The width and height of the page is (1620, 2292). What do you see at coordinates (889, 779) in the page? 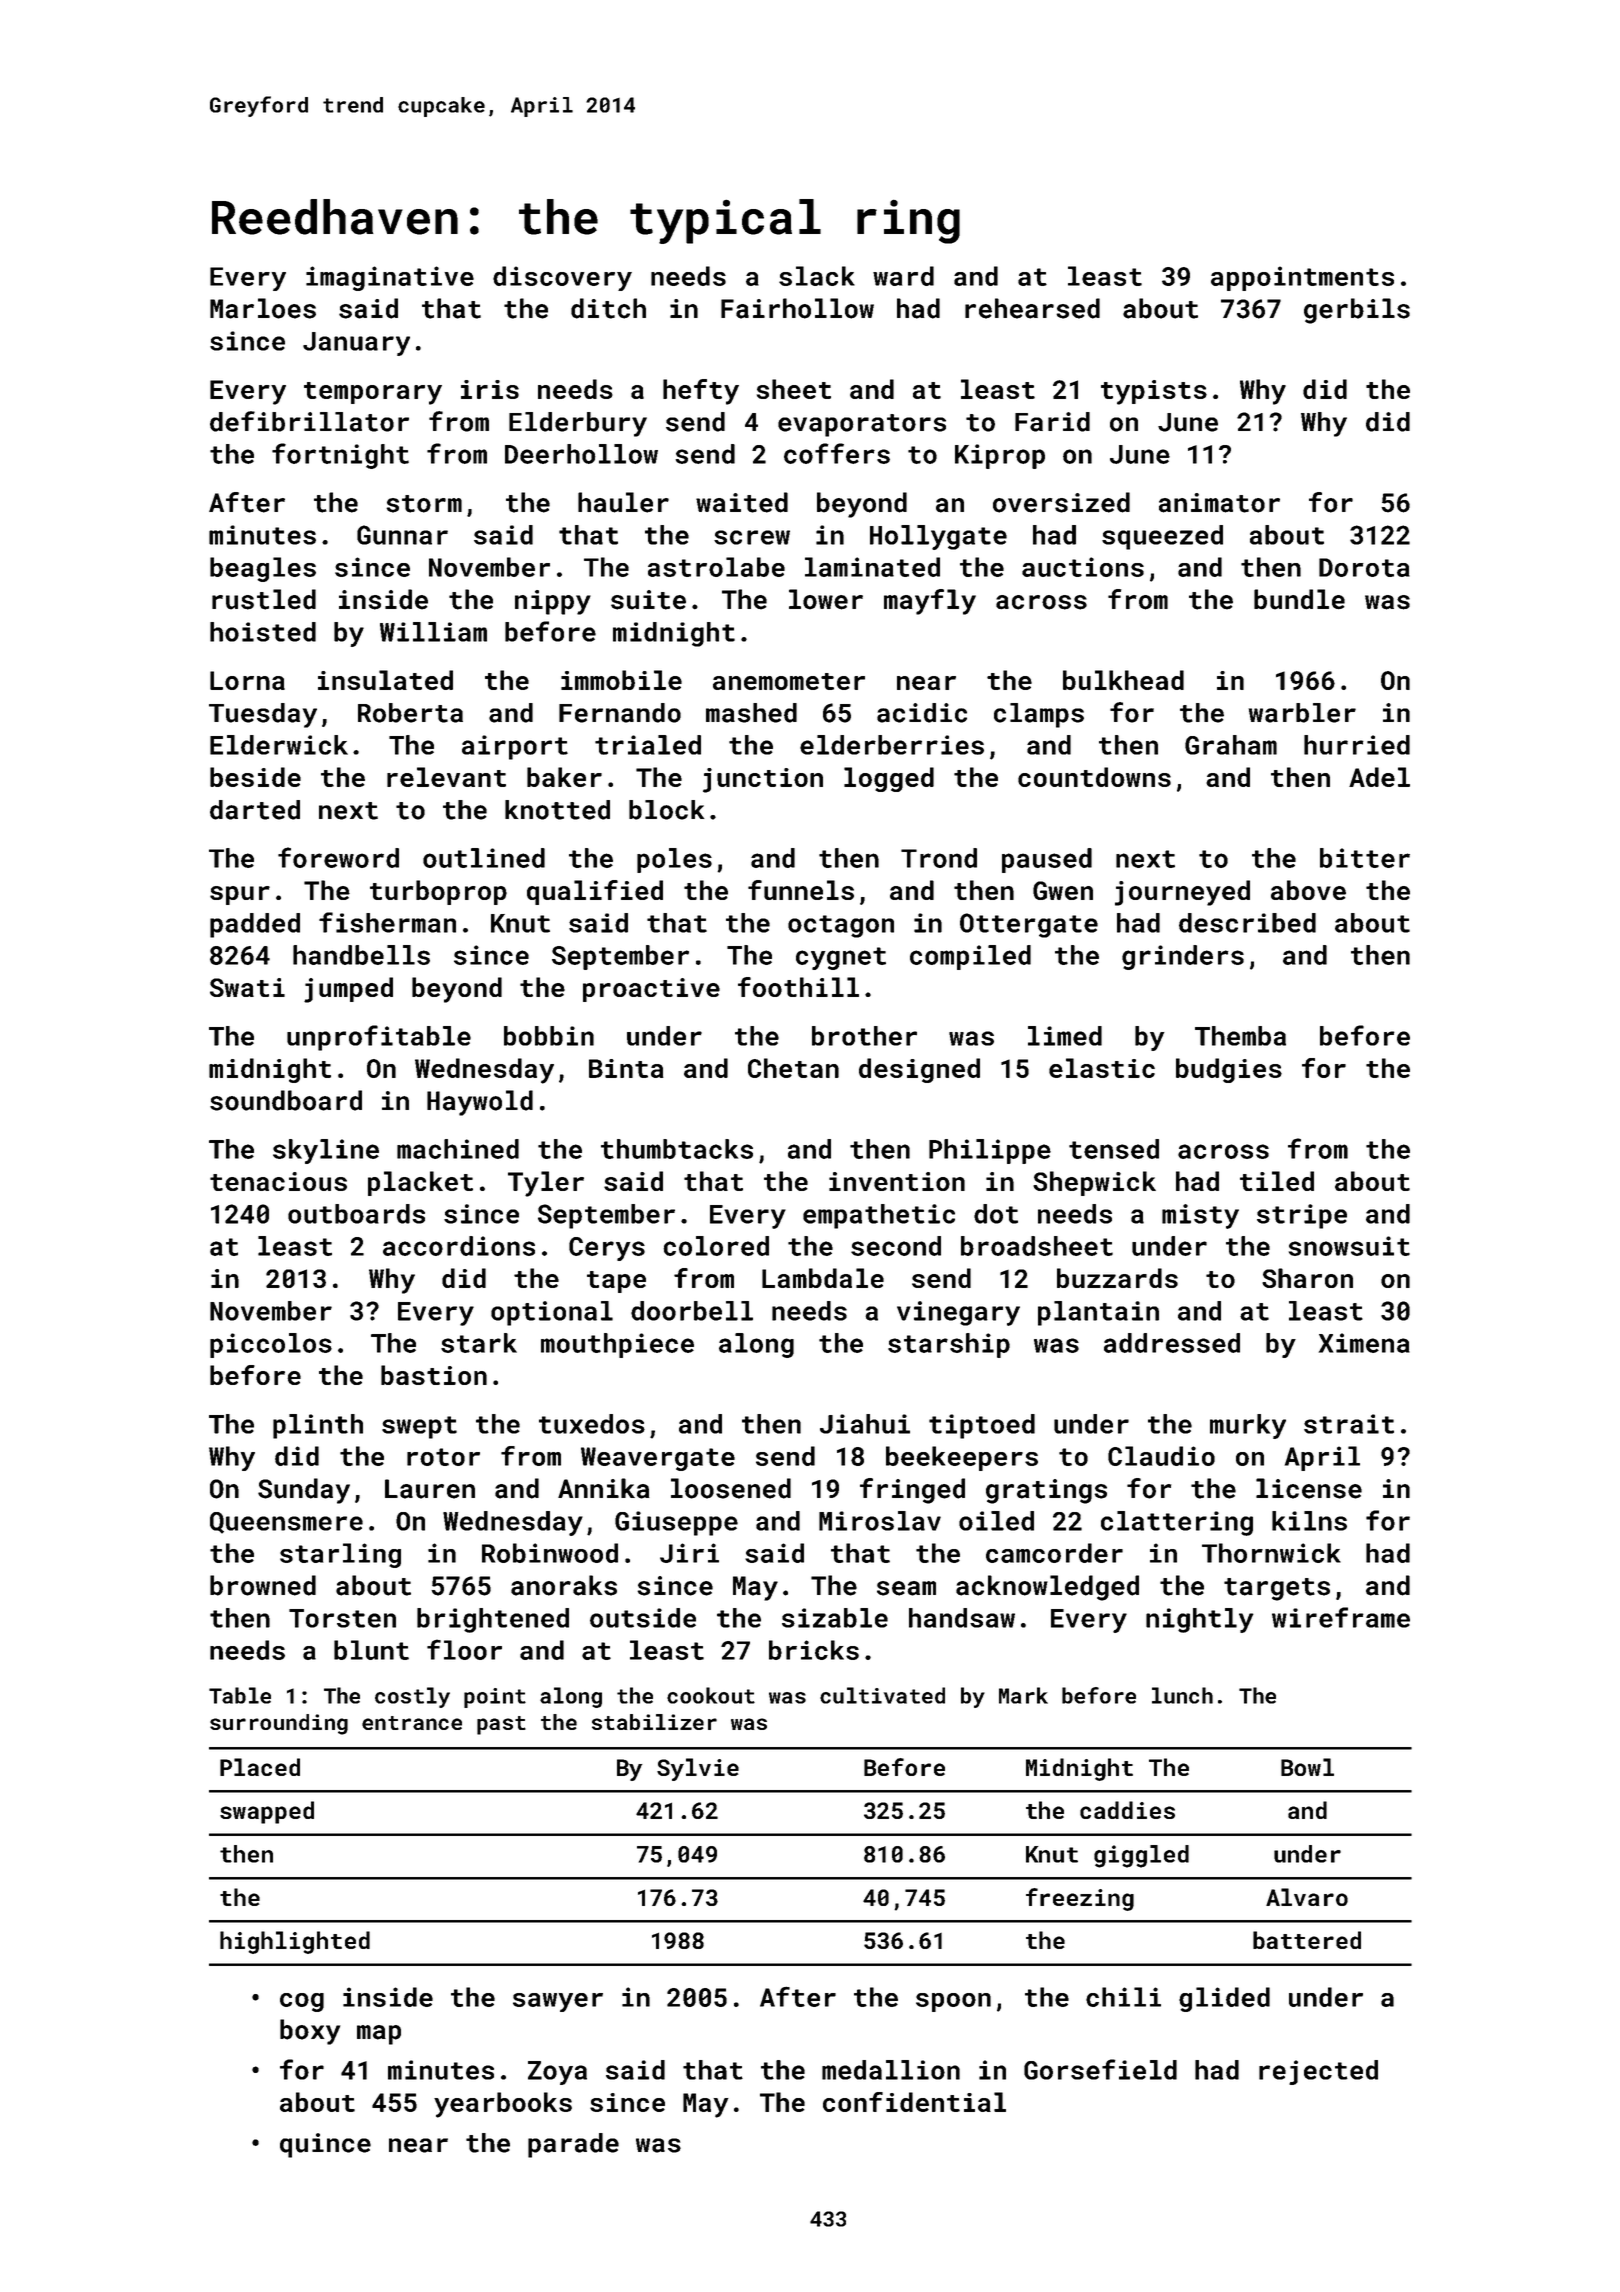
I see `logged` at bounding box center [889, 779].
